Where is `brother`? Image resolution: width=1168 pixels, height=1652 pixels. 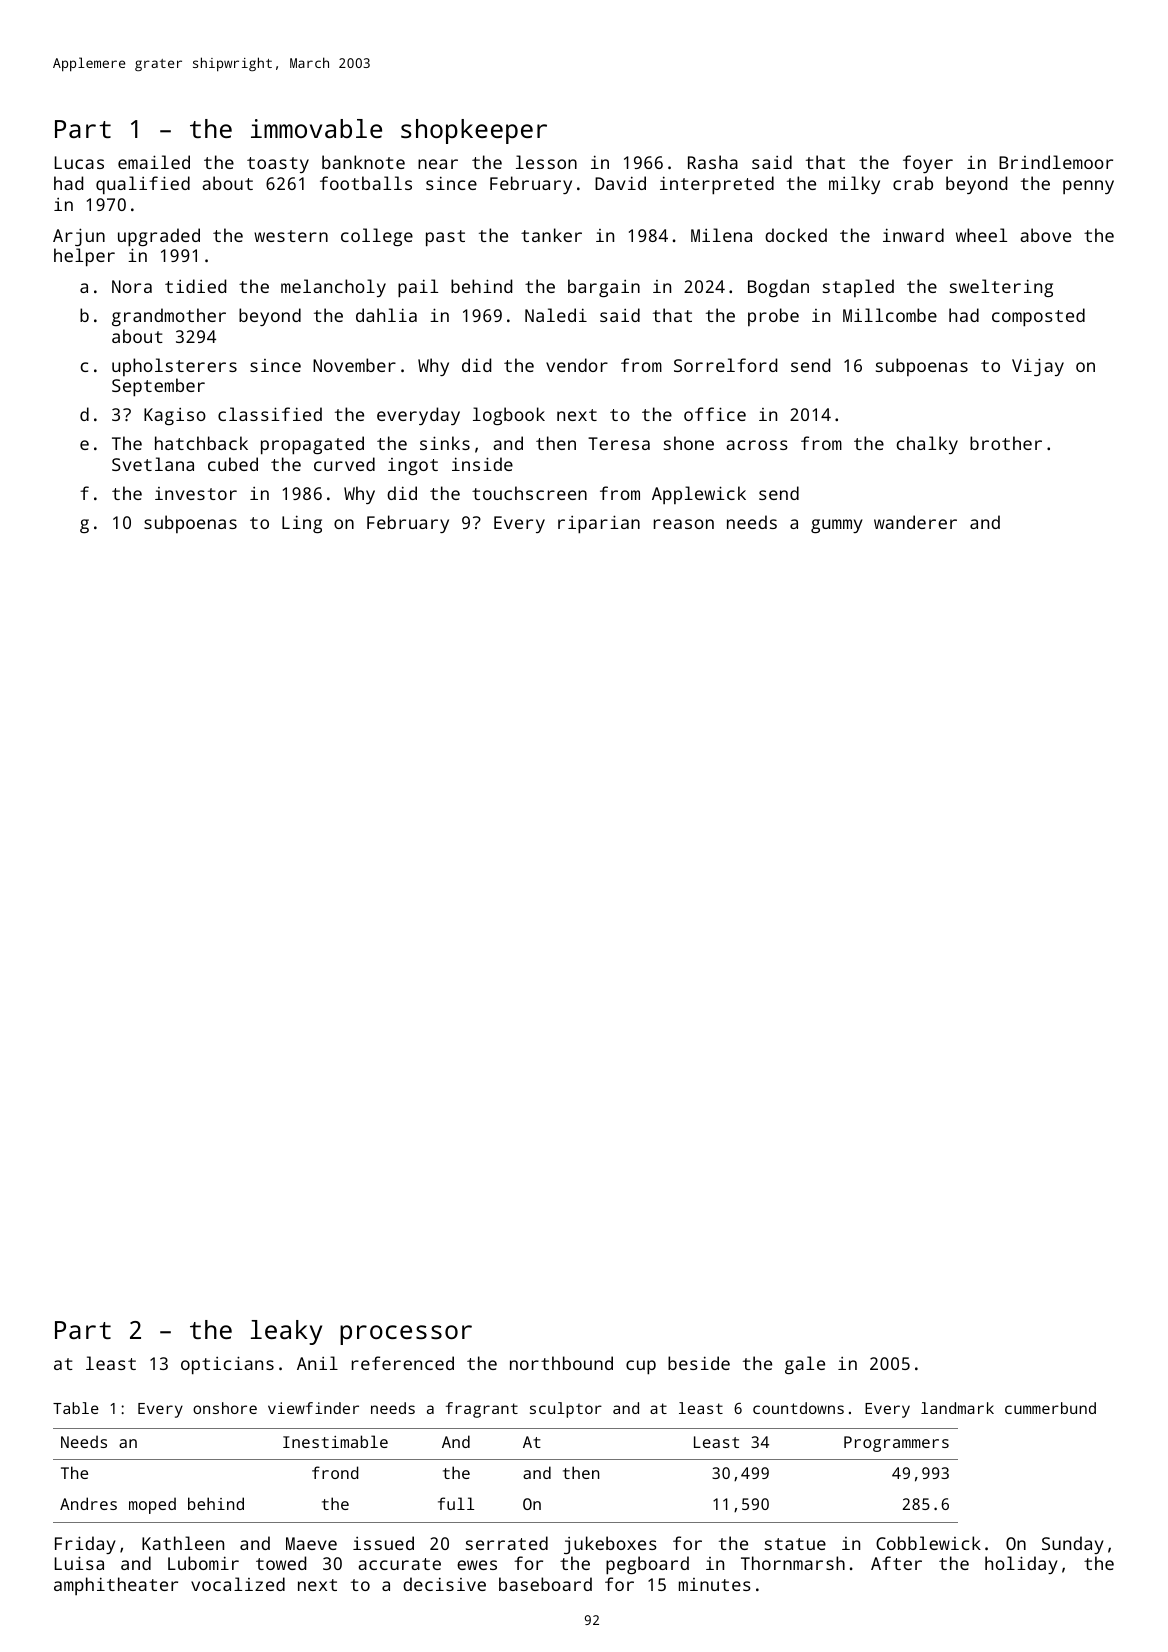
brother is located at coordinates (1006, 443).
